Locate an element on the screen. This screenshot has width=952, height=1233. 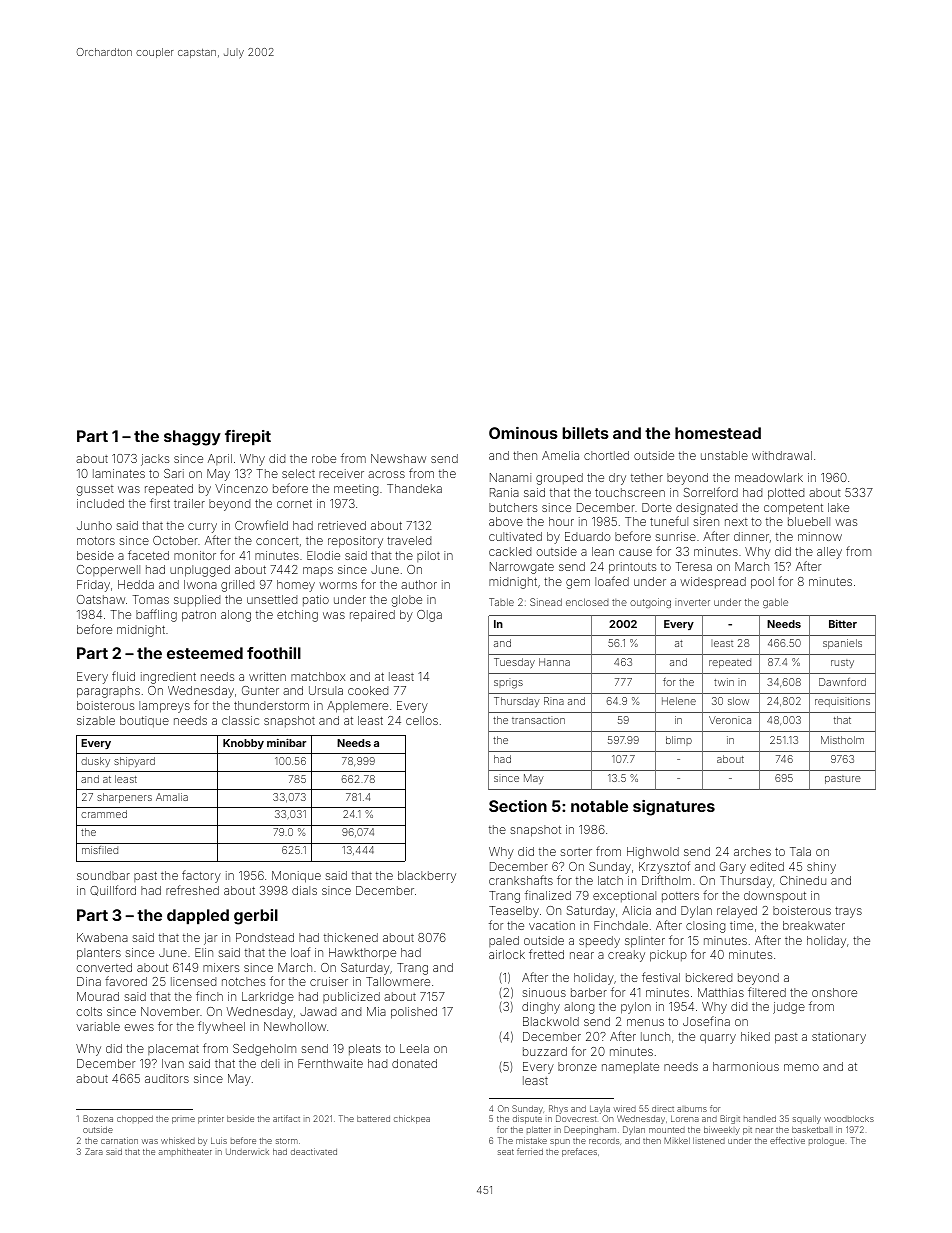
requisitions is located at coordinates (842, 702).
